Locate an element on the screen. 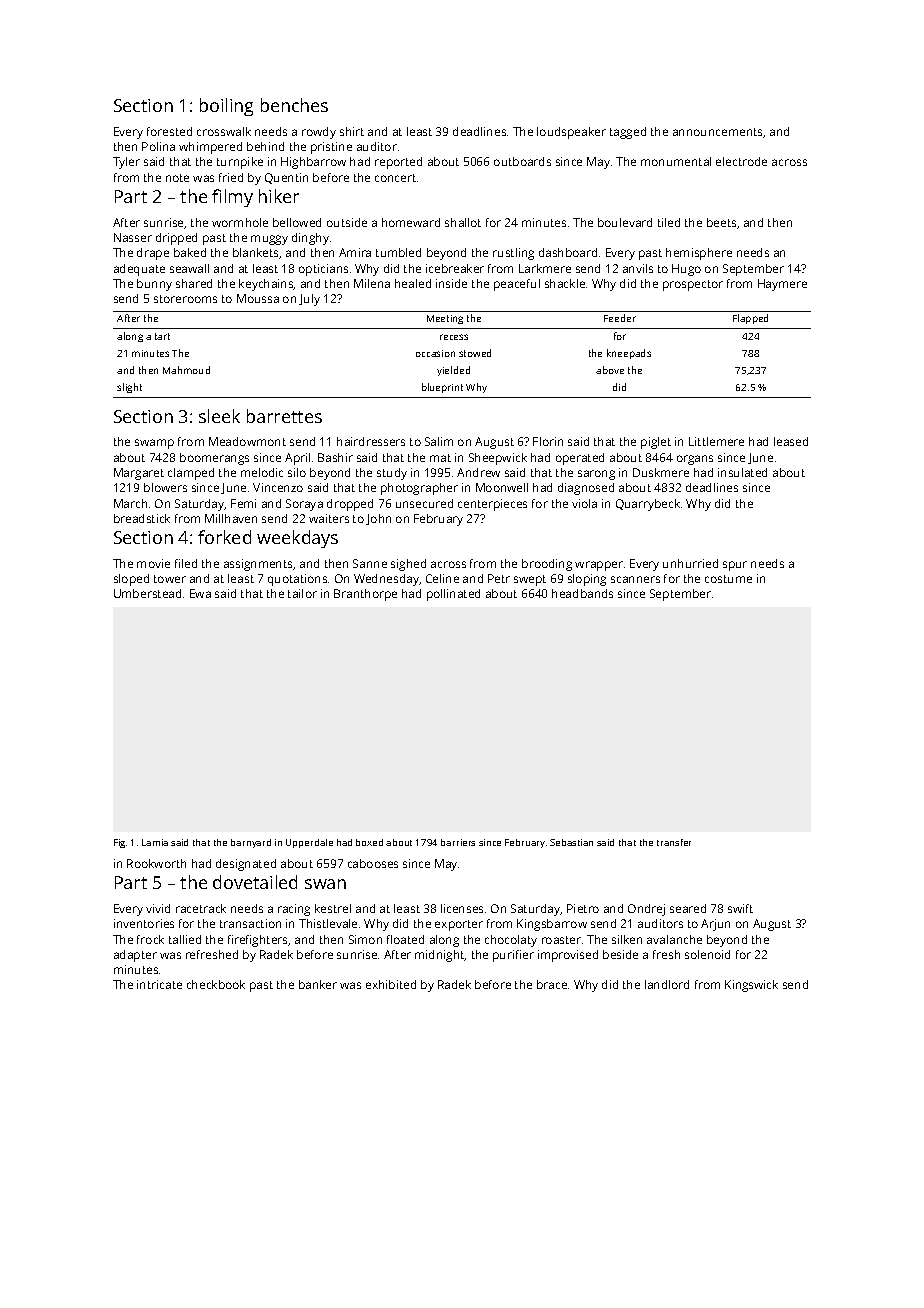 The image size is (924, 1308). kneepads is located at coordinates (629, 354).
